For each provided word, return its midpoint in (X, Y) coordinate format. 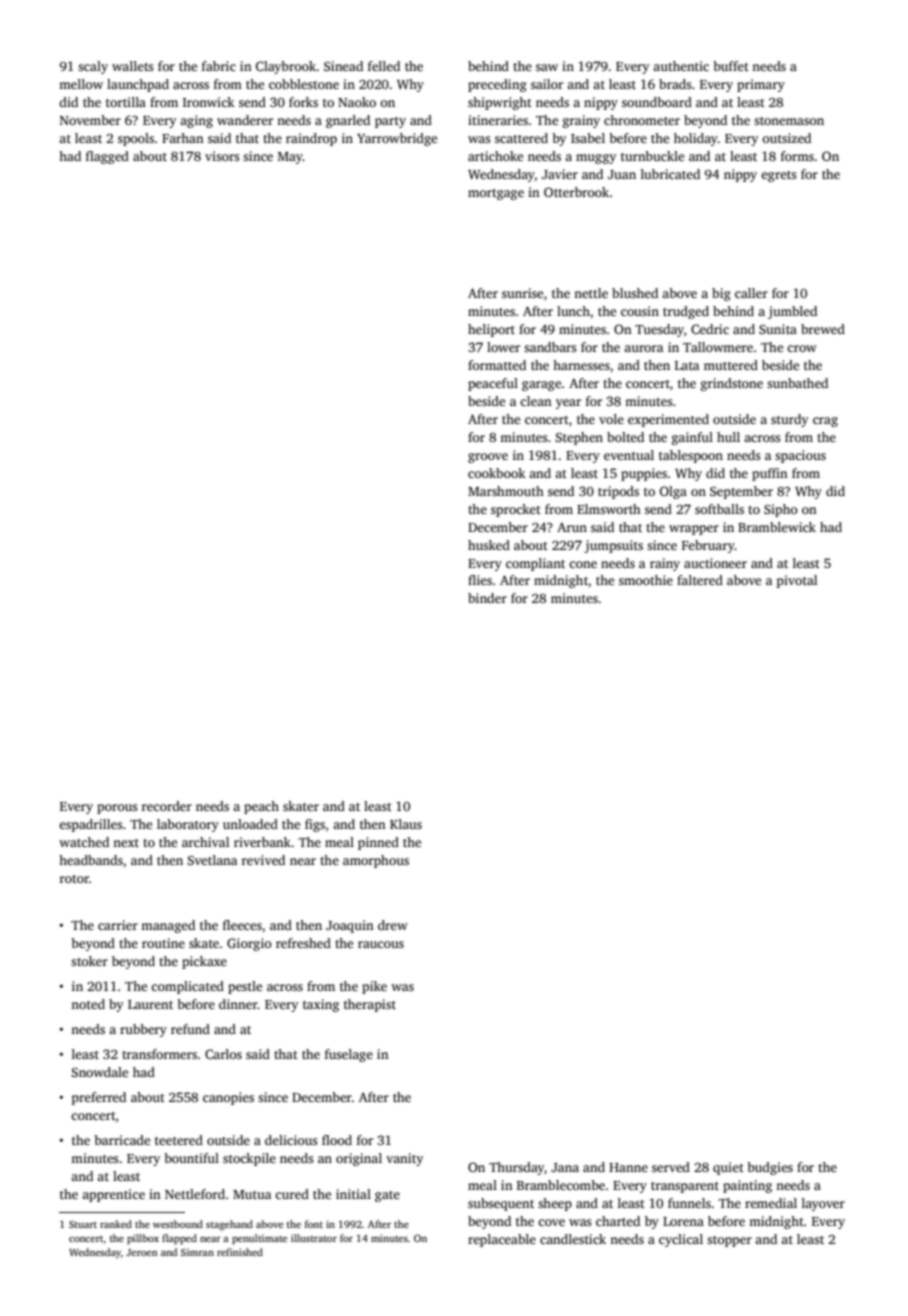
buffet (731, 66)
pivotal (797, 581)
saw (547, 67)
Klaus (406, 824)
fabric (219, 66)
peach (261, 807)
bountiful (191, 1158)
